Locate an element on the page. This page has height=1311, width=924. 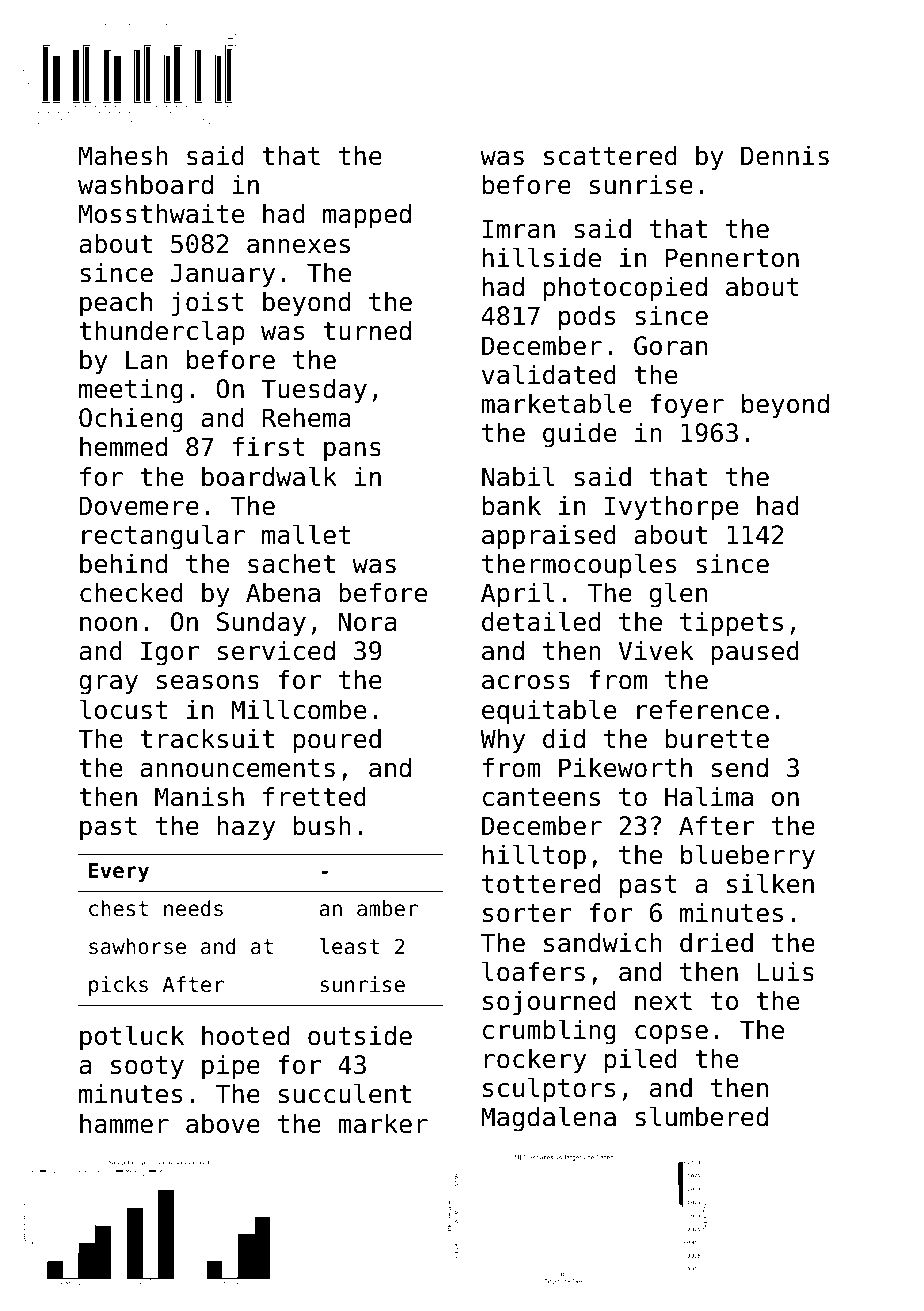
send is located at coordinates (740, 767).
